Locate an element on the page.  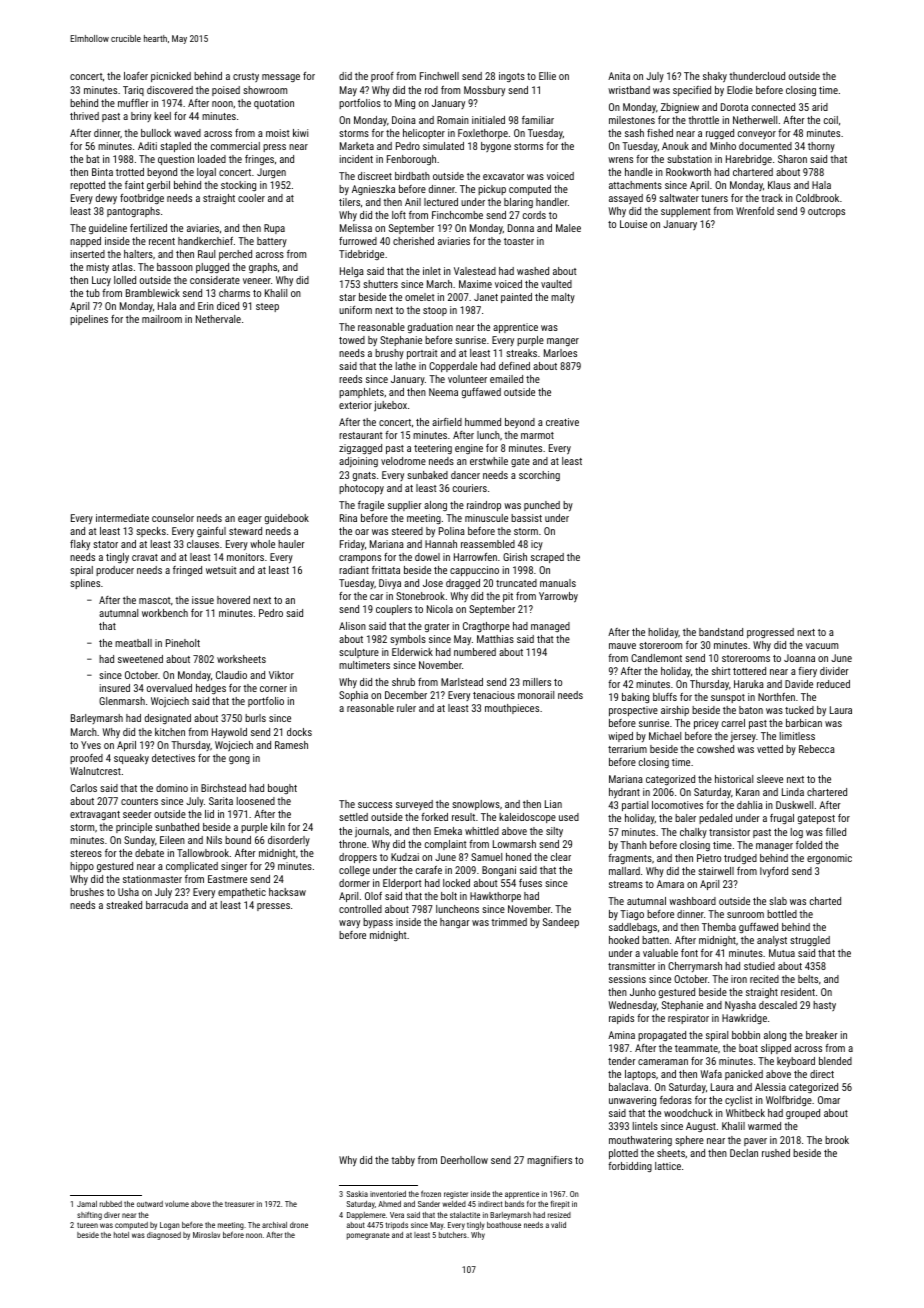
scorching is located at coordinates (539, 476).
